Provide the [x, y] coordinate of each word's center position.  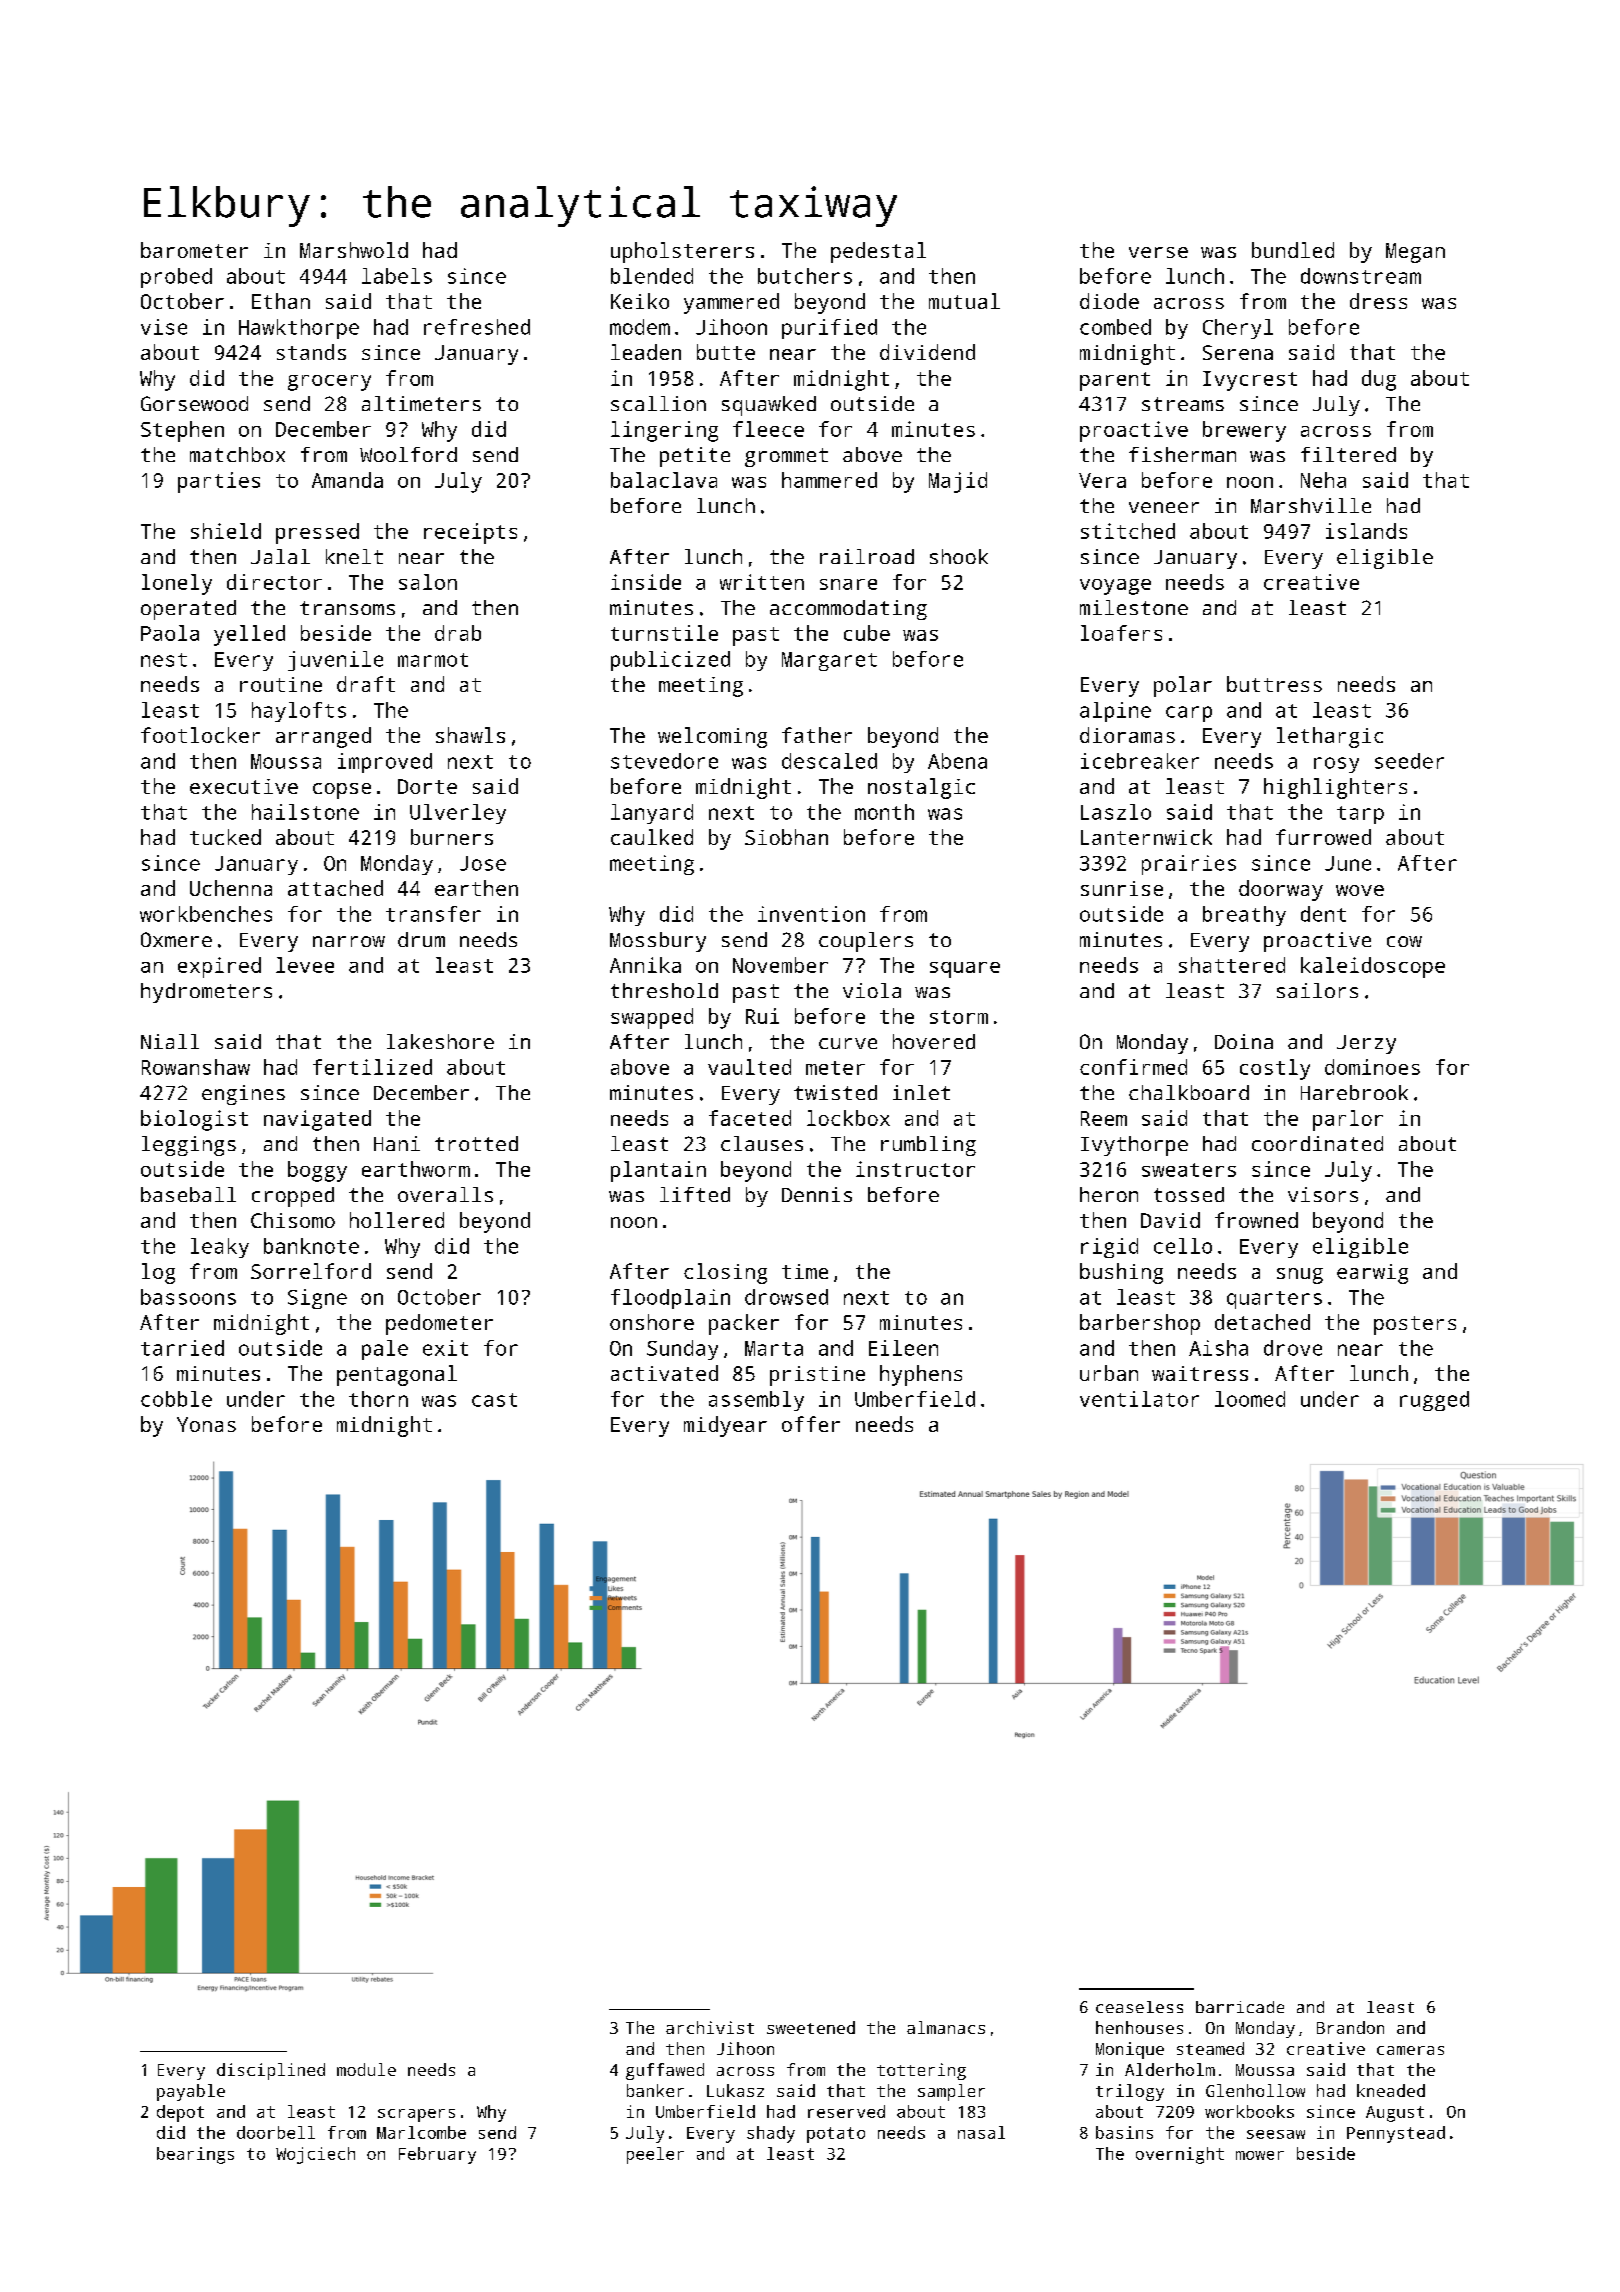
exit [445, 1348]
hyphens [921, 1375]
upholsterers [682, 252]
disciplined [271, 2071]
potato [836, 2135]
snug [1300, 1276]
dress [1378, 301]
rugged [1434, 1401]
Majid [958, 482]
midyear [725, 1426]
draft [366, 684]
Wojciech [315, 2155]
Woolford [408, 454]
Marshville [1311, 505]
